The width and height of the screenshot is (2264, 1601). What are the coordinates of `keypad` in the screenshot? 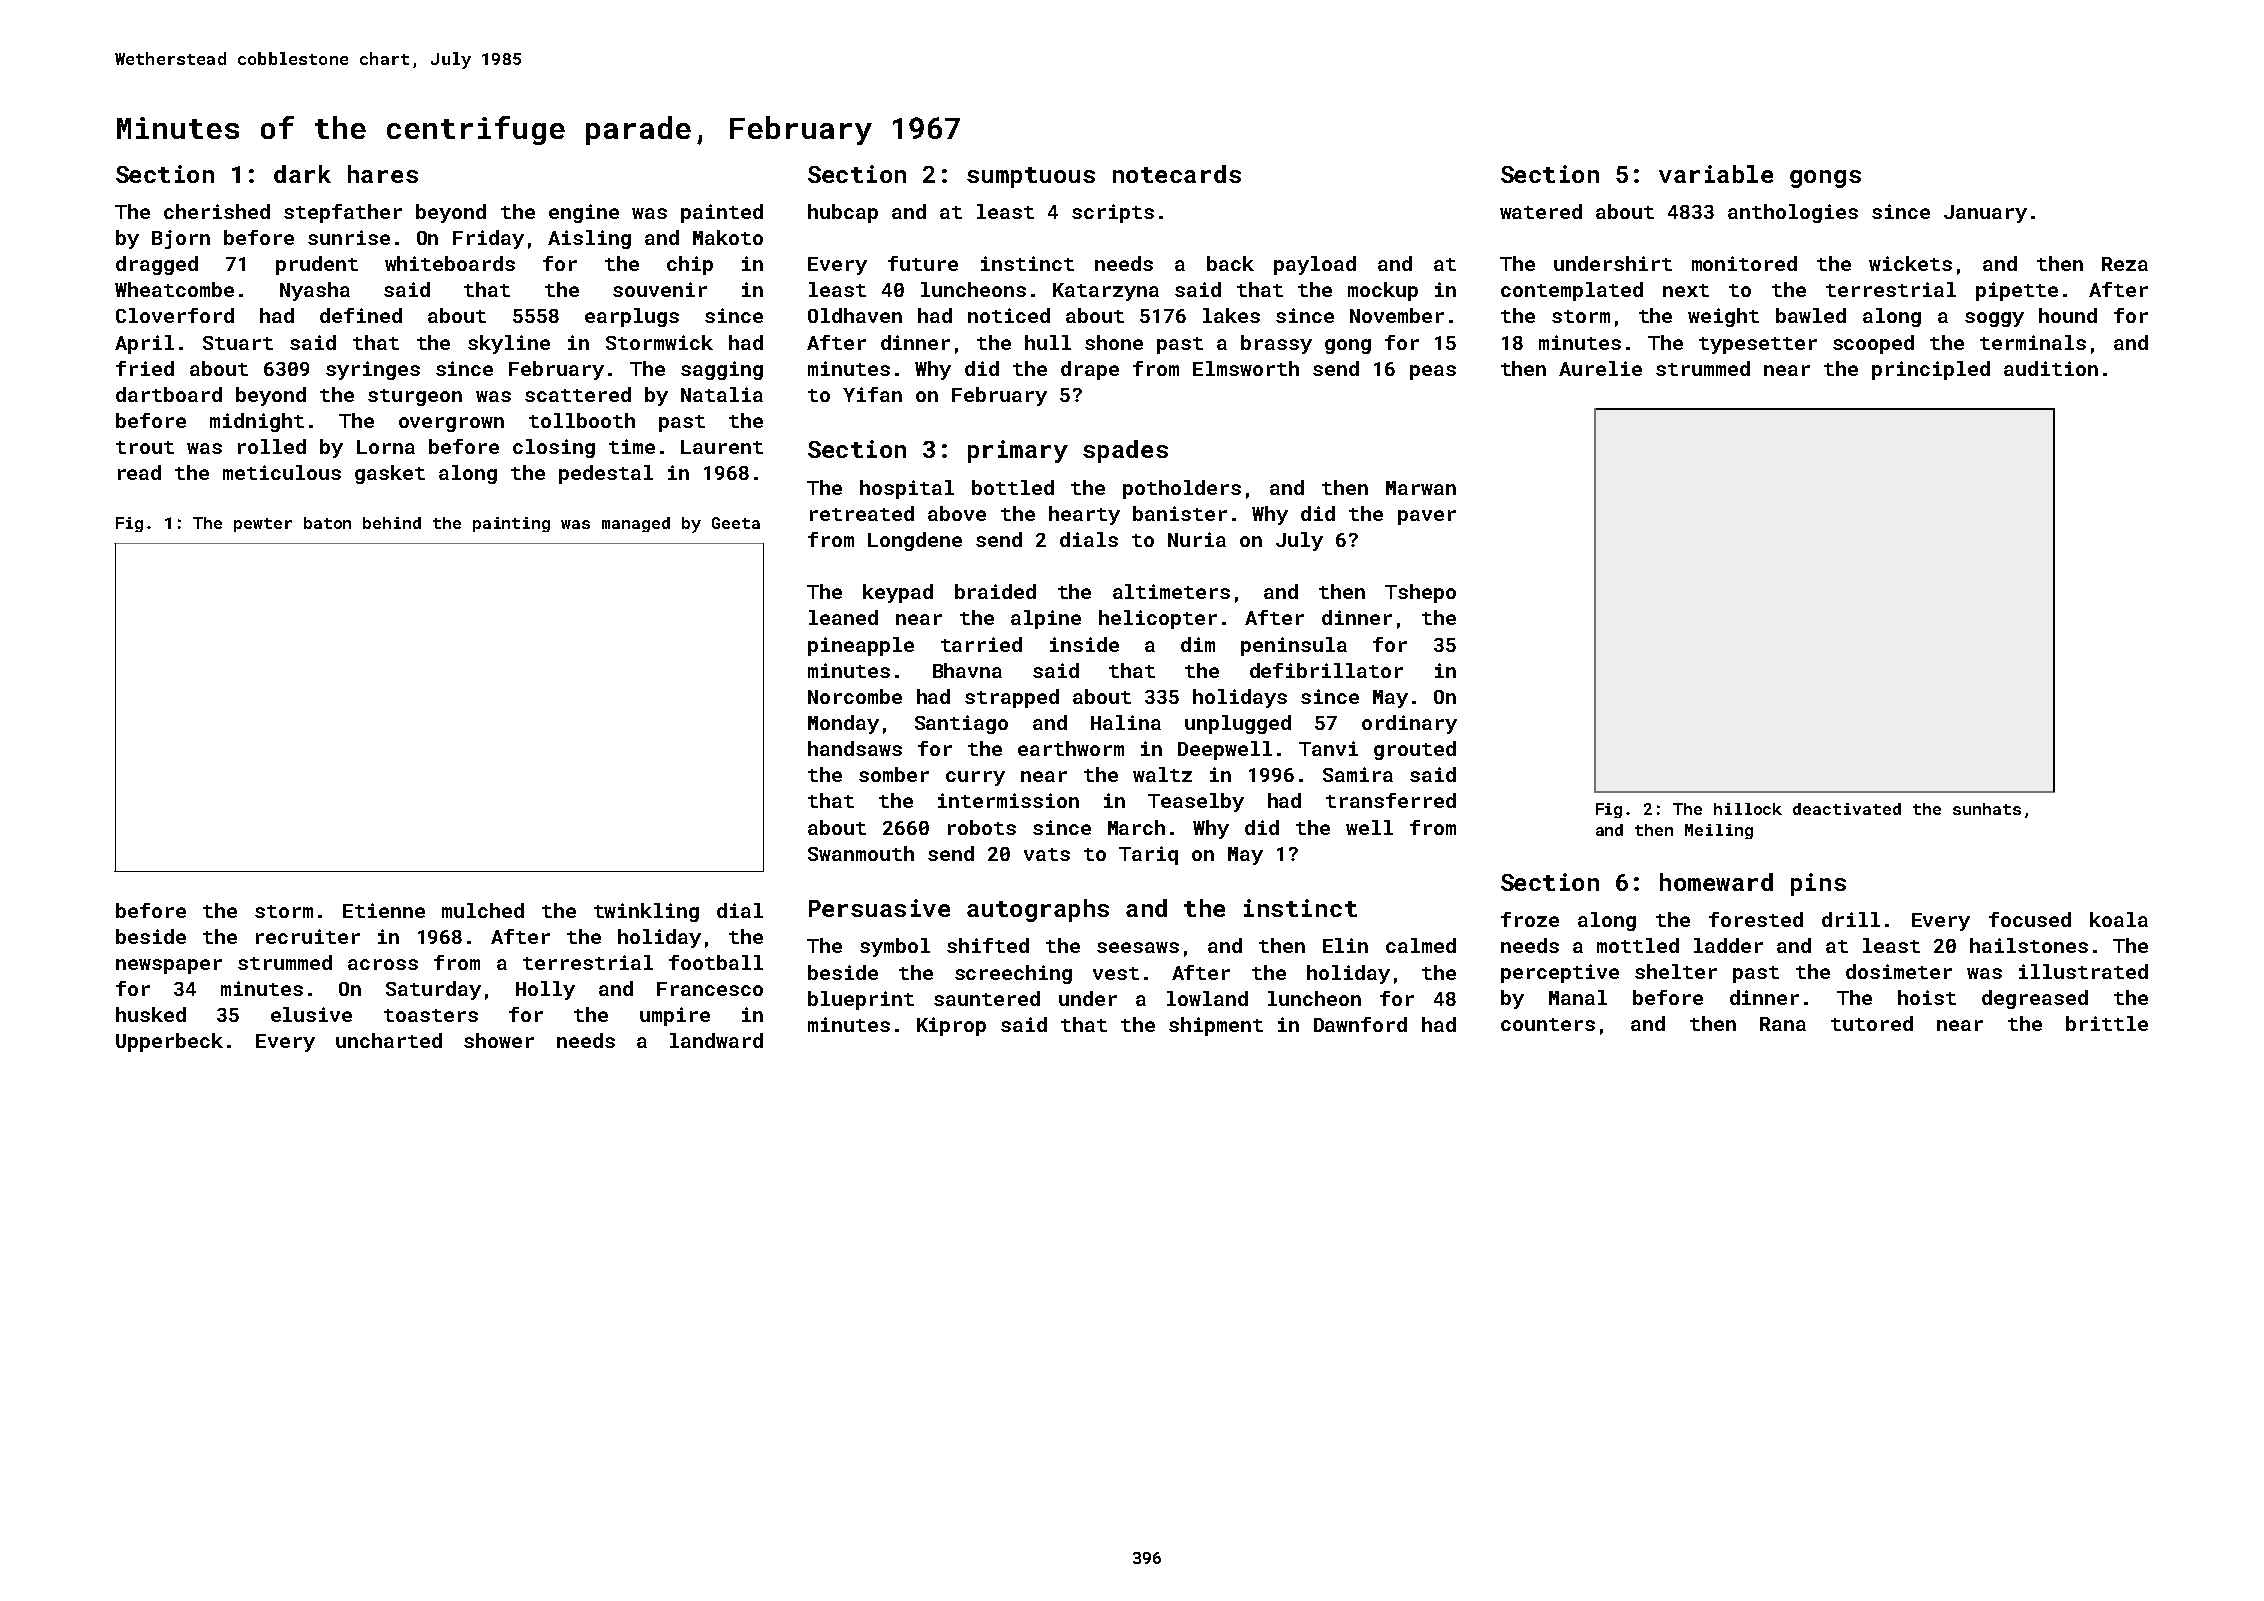 It's located at (898, 593).
